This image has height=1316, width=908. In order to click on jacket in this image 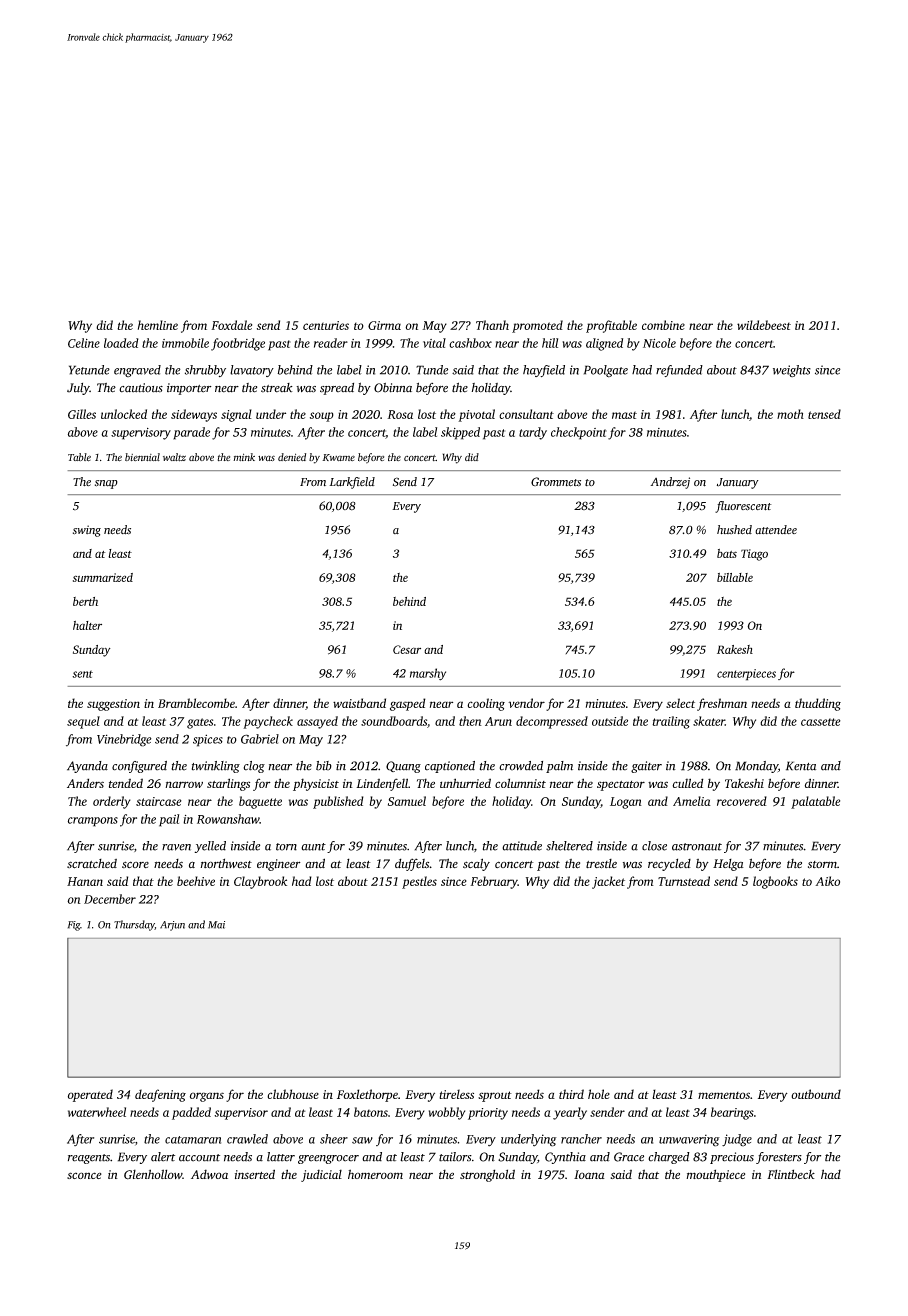, I will do `click(608, 882)`.
